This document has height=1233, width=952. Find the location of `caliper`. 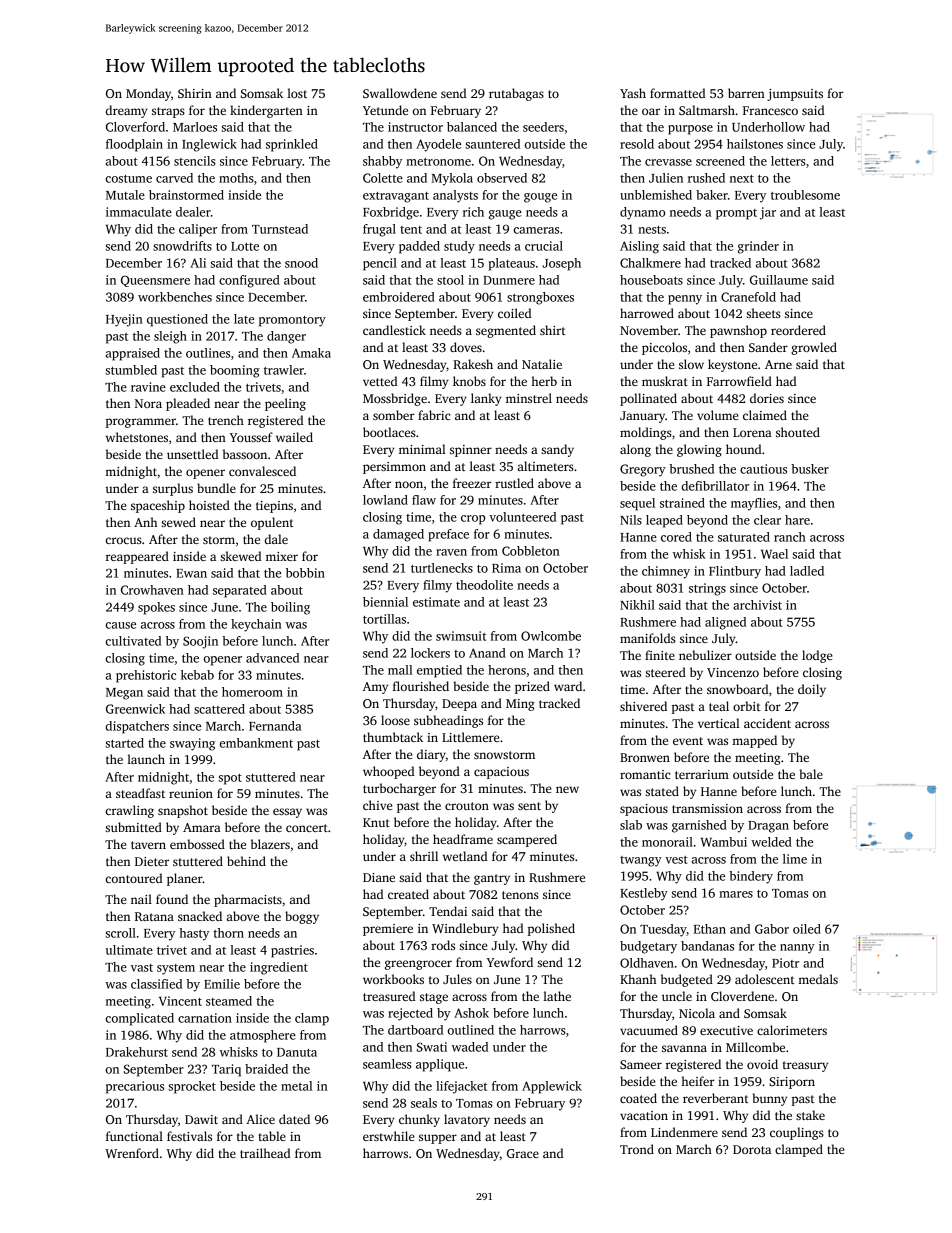

caliper is located at coordinates (198, 230).
